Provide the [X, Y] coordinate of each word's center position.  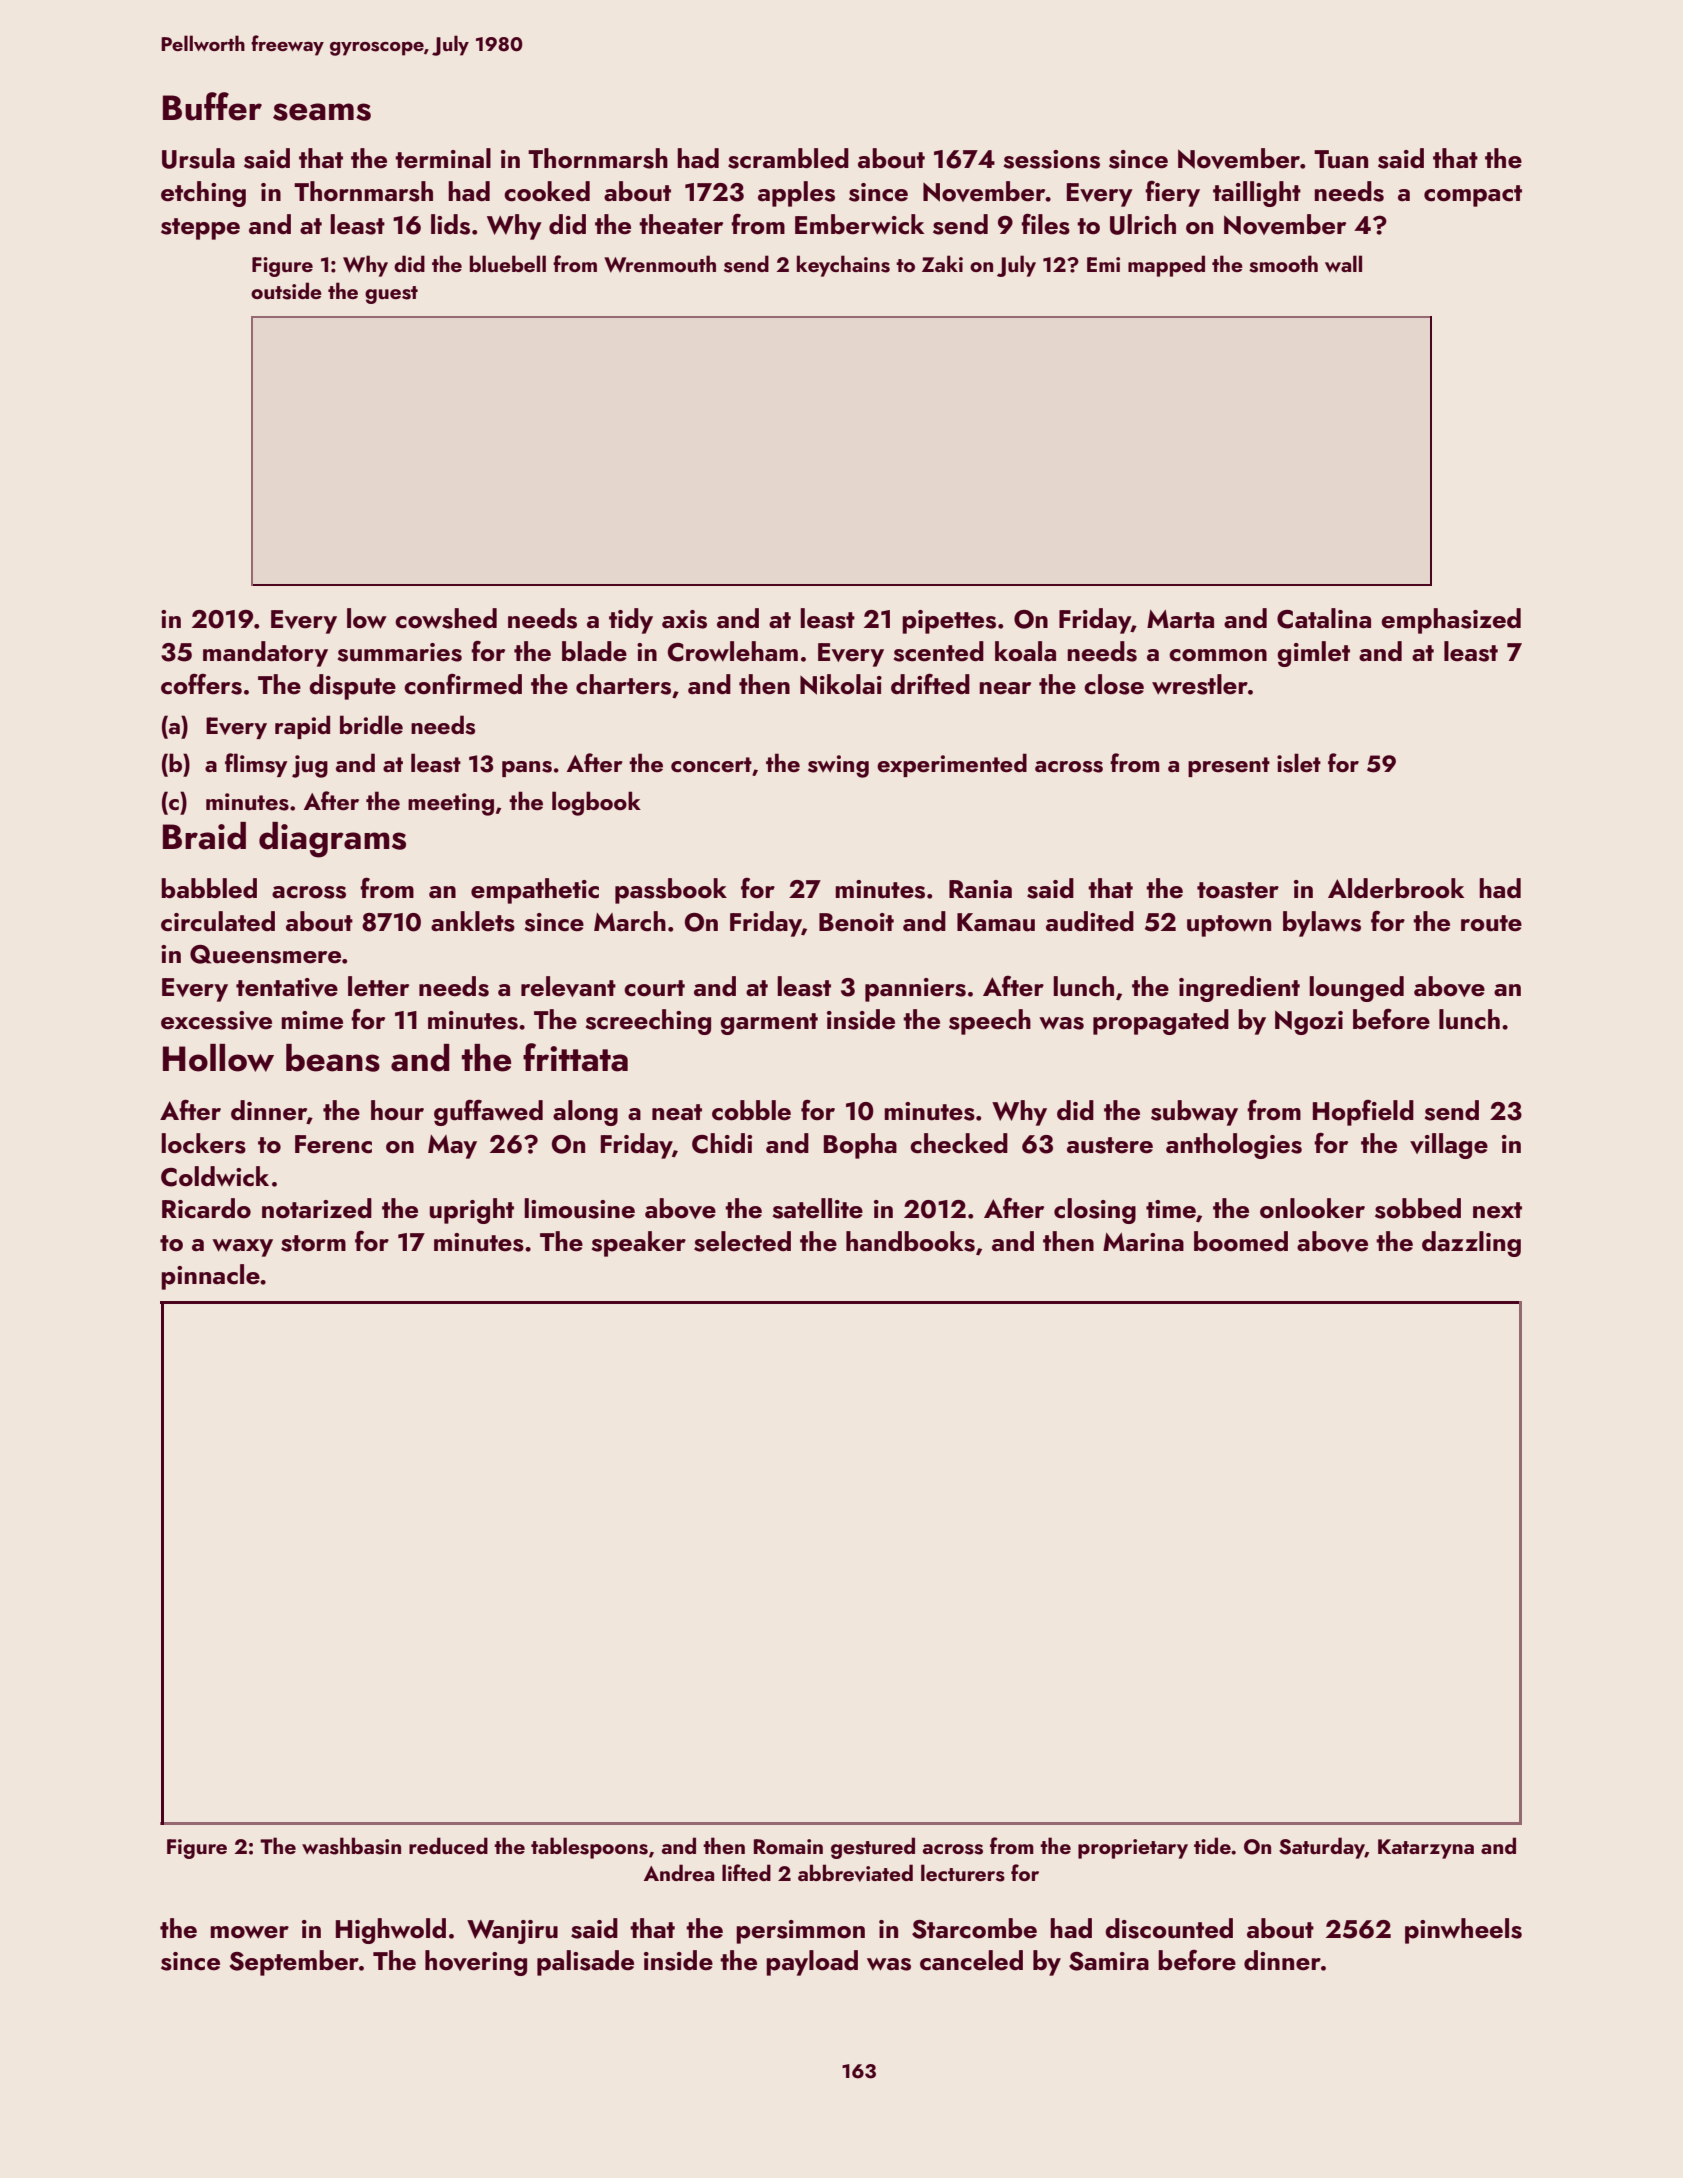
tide [1212, 1845]
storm [313, 1243]
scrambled [788, 158]
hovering [476, 1963]
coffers [201, 684]
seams [322, 112]
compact [1473, 196]
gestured [873, 1848]
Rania [980, 889]
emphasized [1451, 621]
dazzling [1471, 1244]
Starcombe [974, 1928]
